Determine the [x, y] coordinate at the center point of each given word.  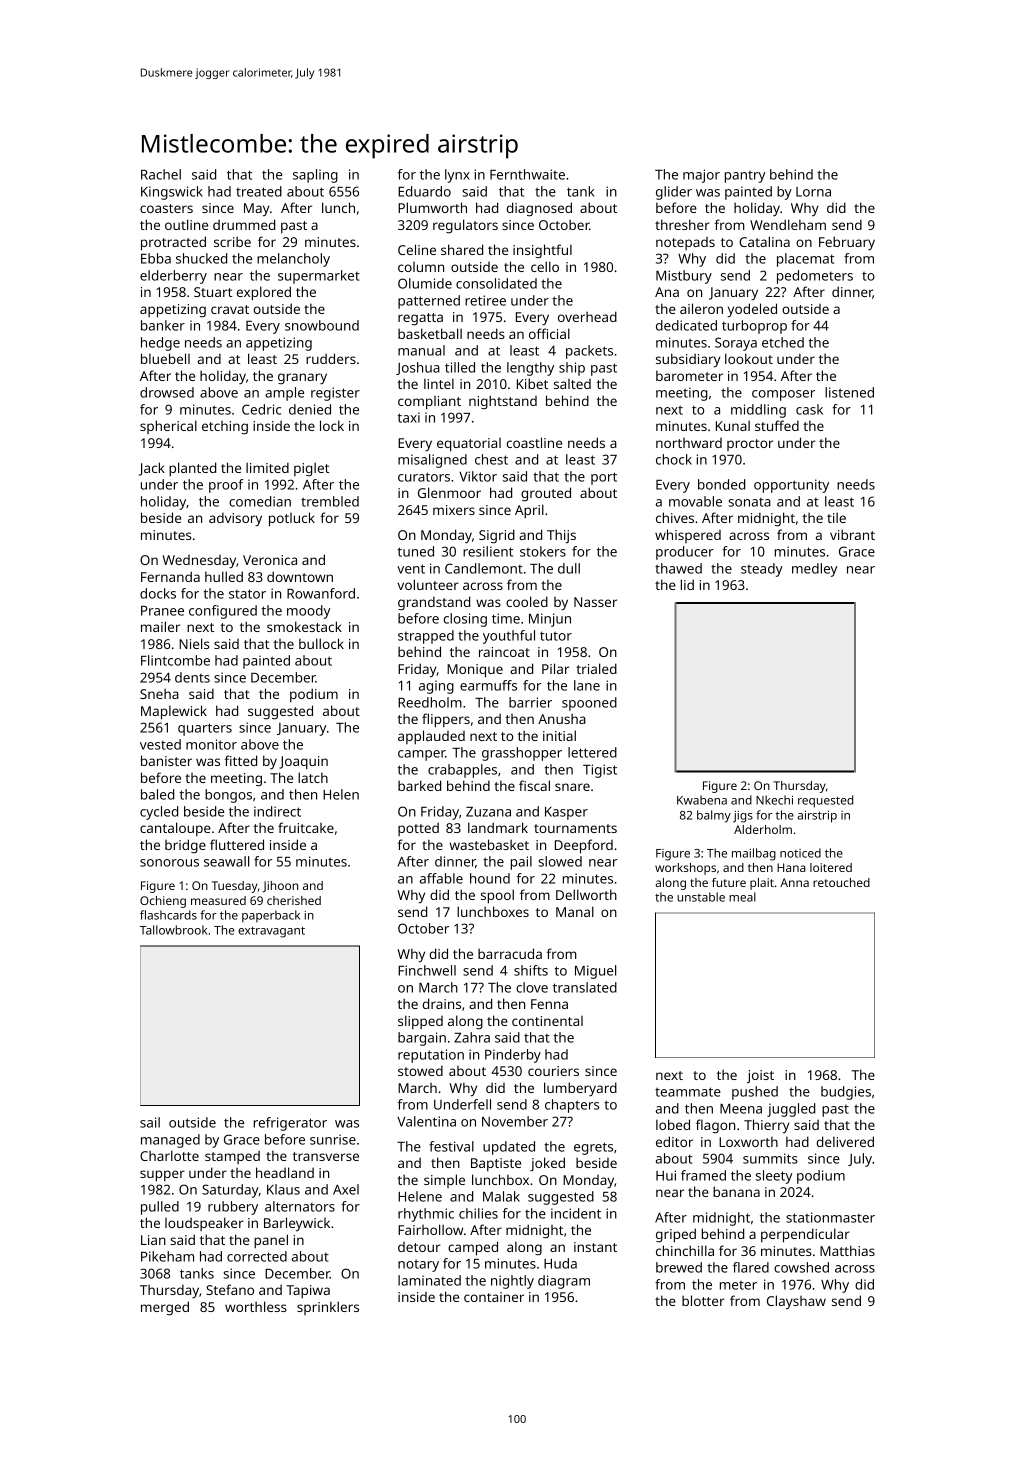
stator [247, 594]
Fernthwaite [527, 174]
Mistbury [684, 277]
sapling [315, 176]
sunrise [333, 1139]
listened [849, 392]
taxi [409, 417]
